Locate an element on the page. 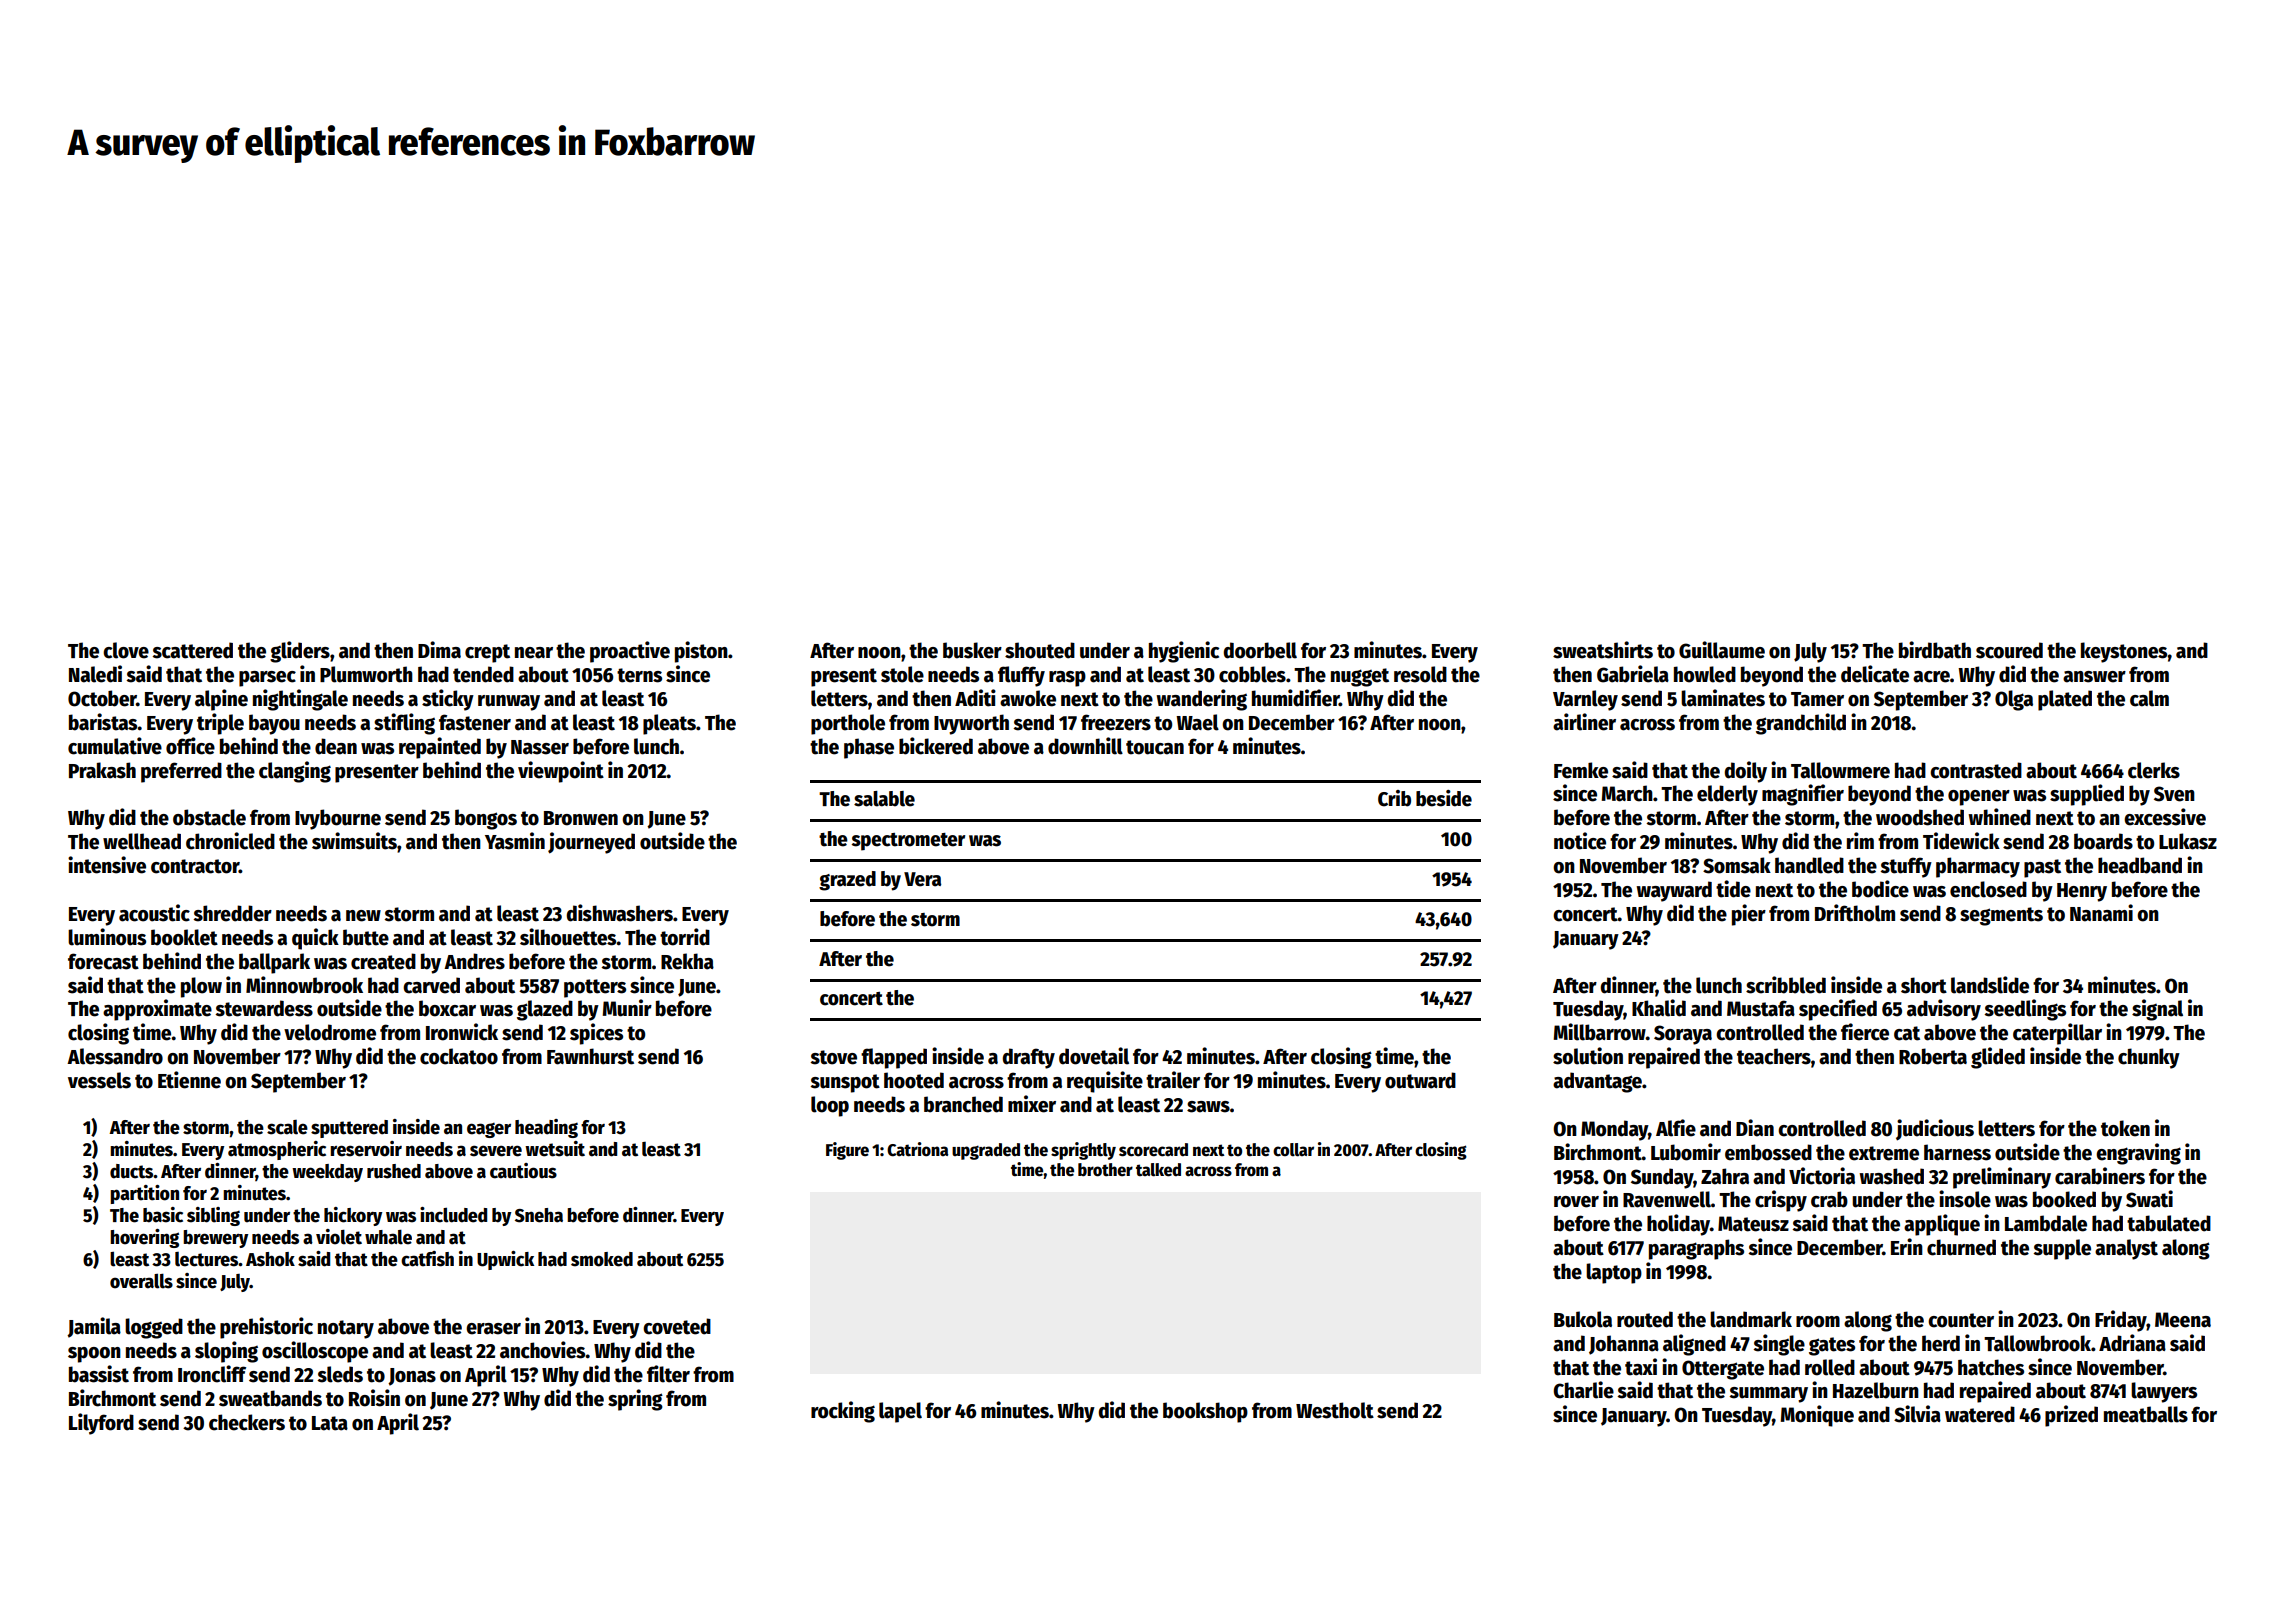 This document has width=2292, height=1620. Lata is located at coordinates (330, 1423).
